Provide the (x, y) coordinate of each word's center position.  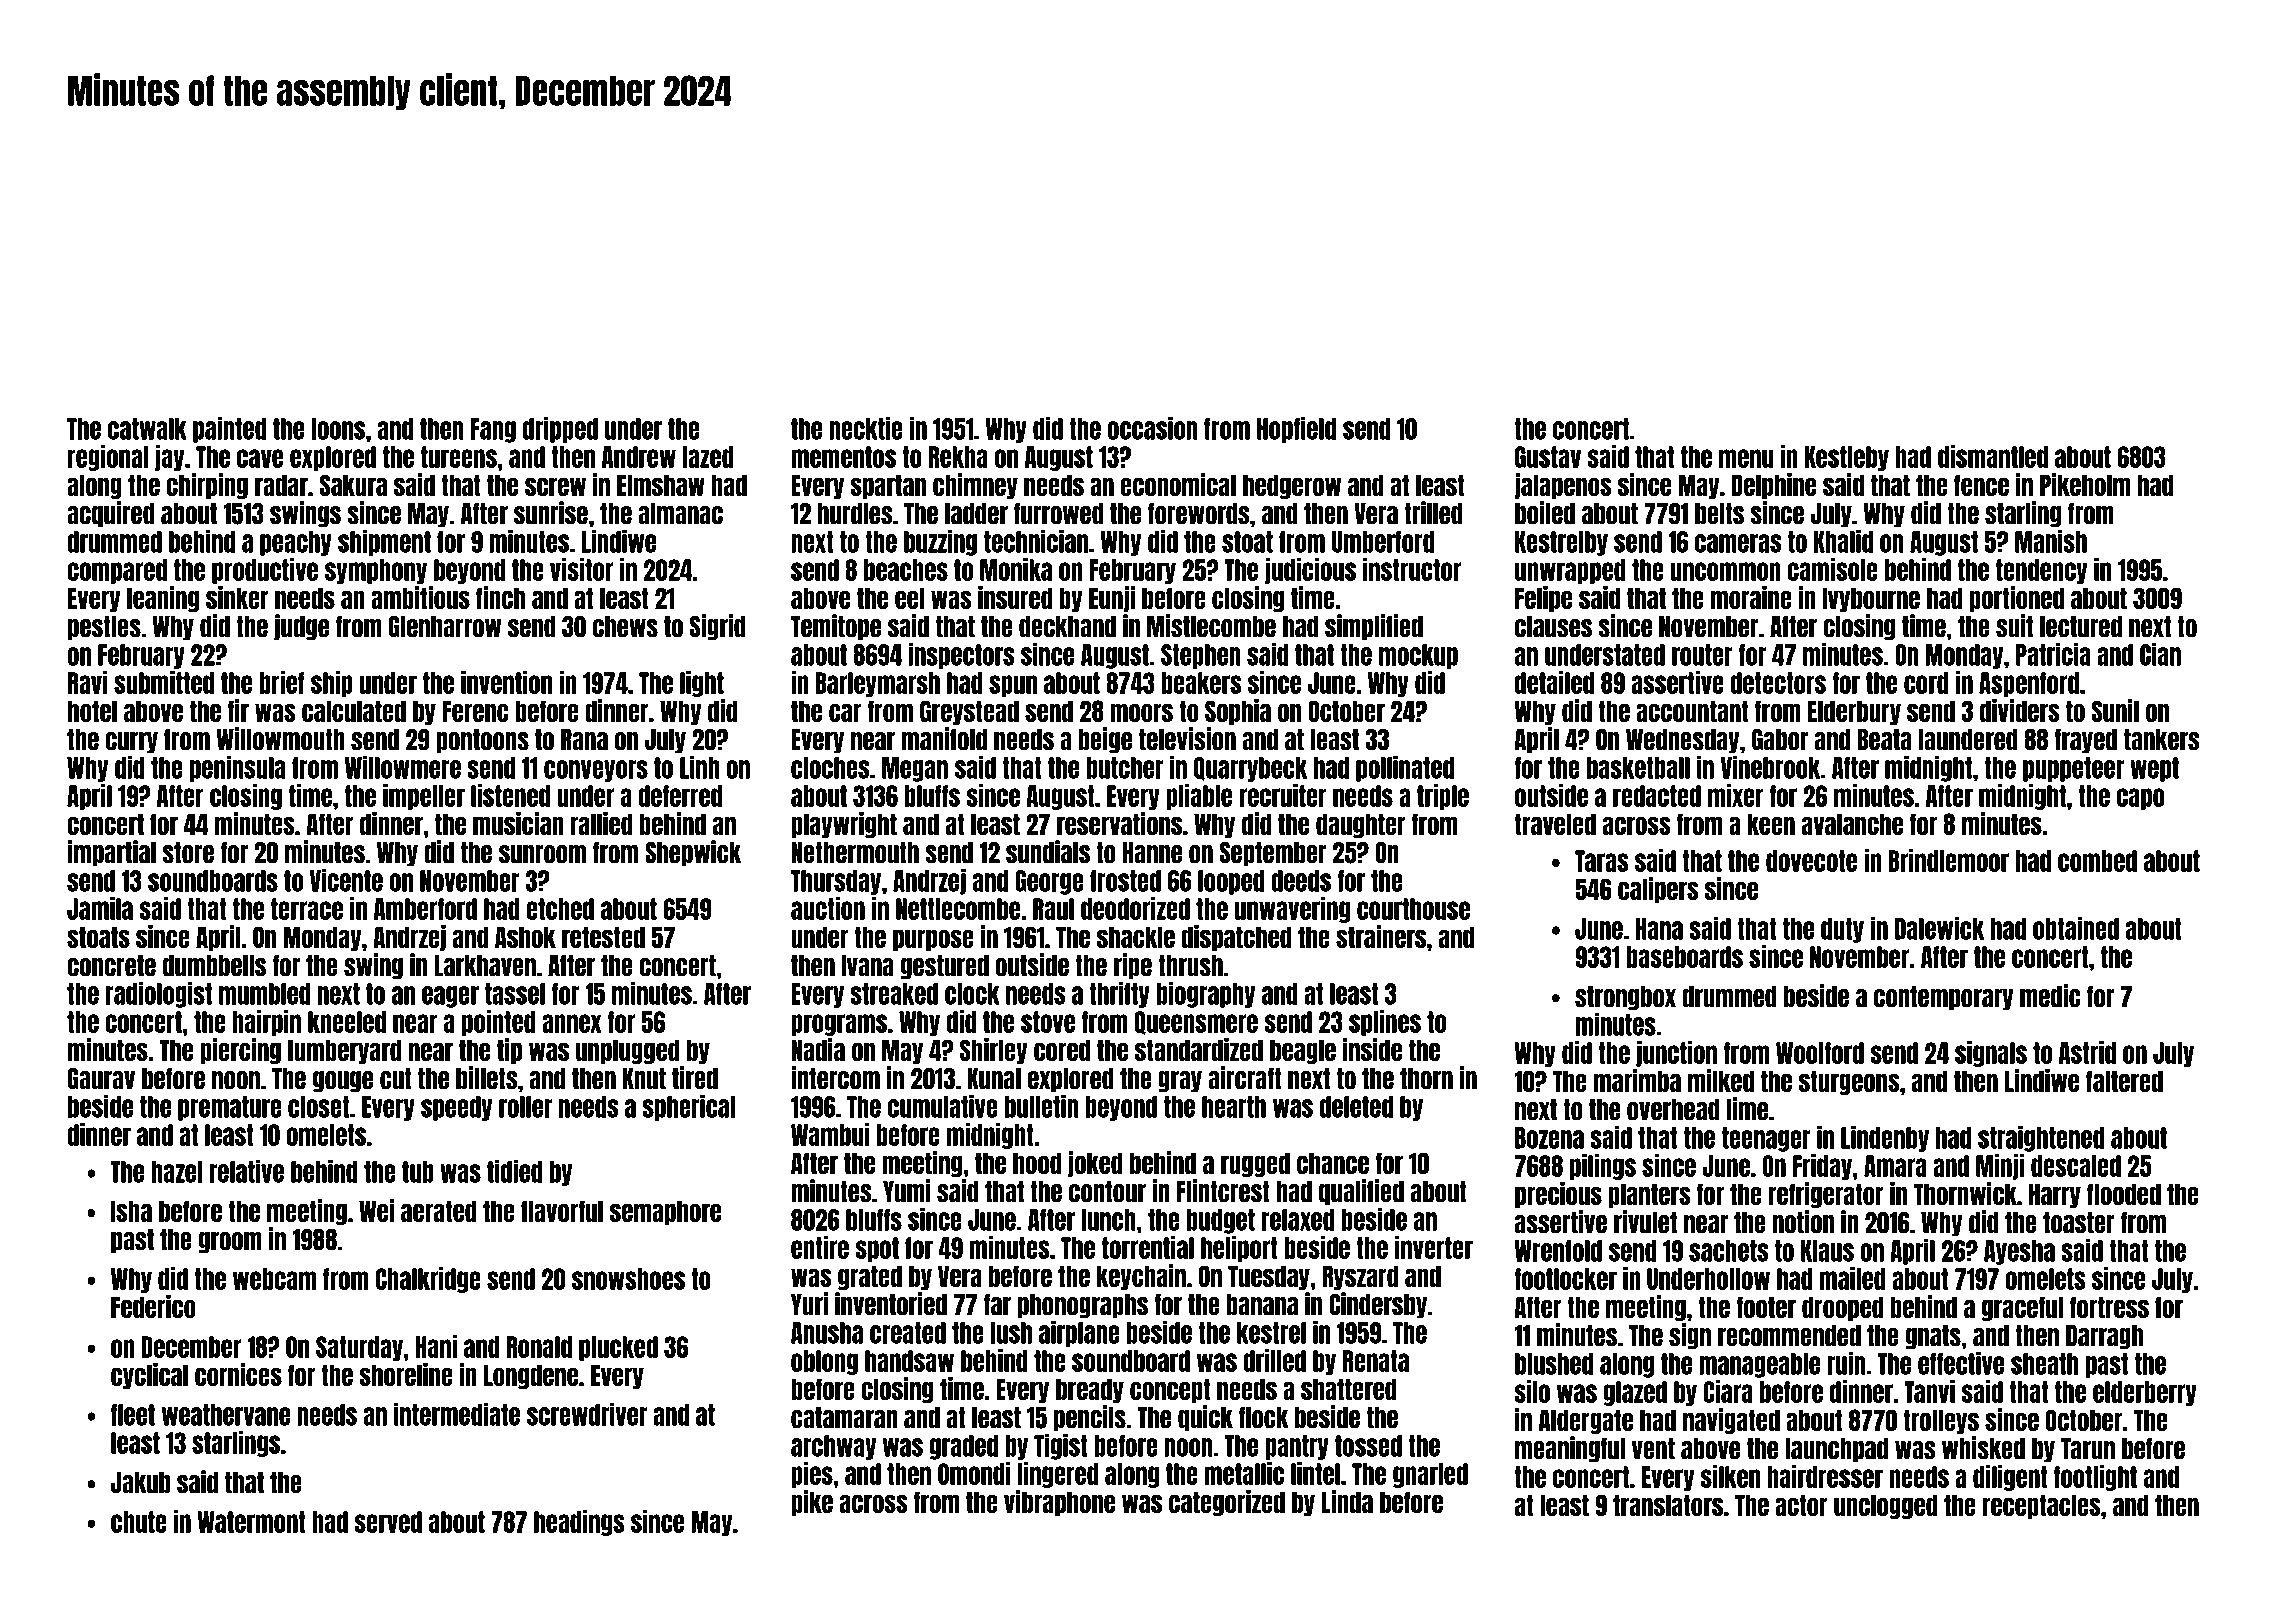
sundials (1048, 852)
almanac (680, 514)
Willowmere (403, 767)
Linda (1347, 1501)
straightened (2041, 1139)
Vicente (346, 880)
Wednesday (1683, 741)
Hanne (1152, 853)
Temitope (836, 627)
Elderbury (1854, 712)
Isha (131, 1211)
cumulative (943, 1106)
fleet (133, 1415)
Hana (1659, 929)
